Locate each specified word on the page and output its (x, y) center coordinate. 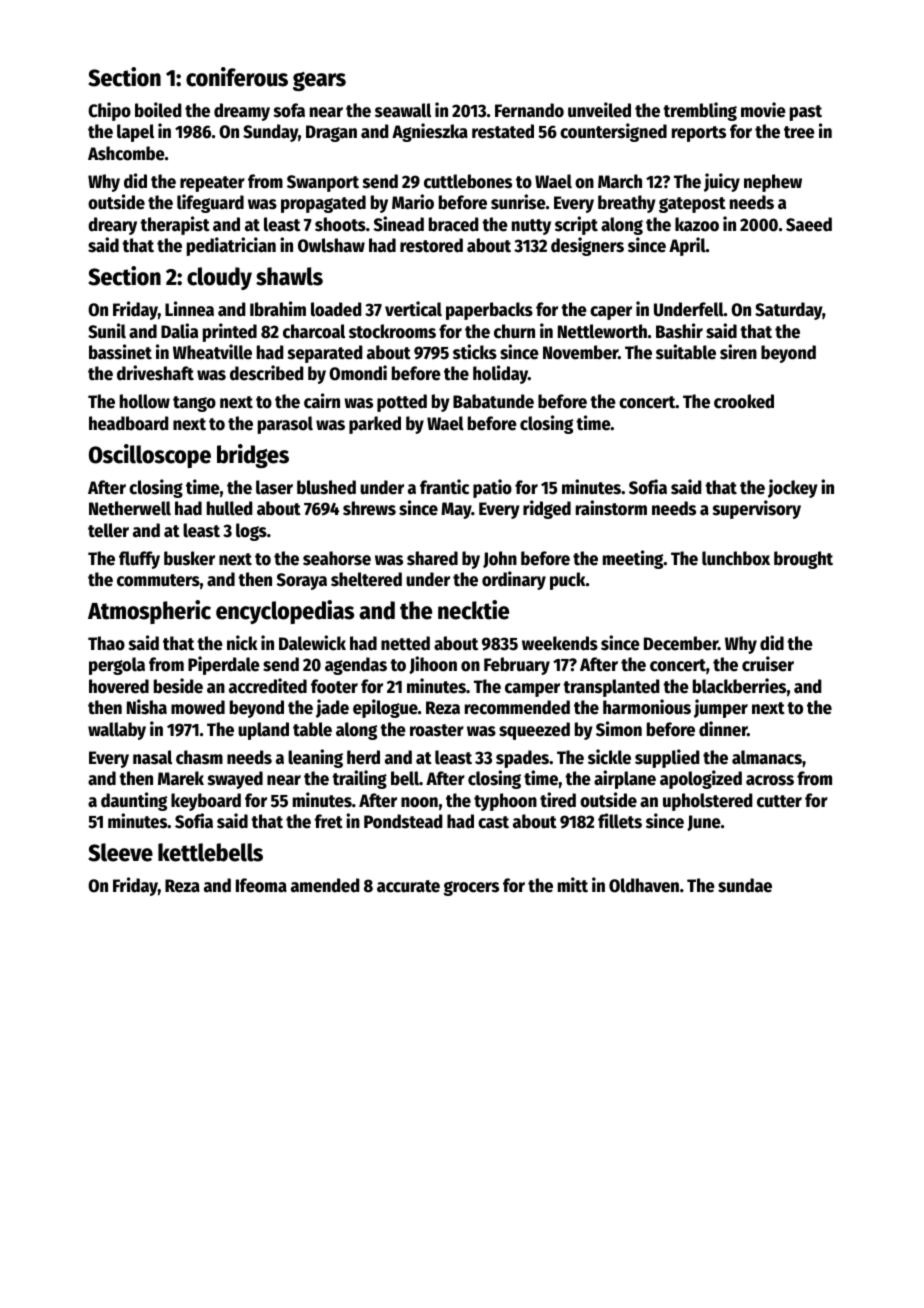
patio (492, 488)
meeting (633, 559)
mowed (198, 707)
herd (363, 757)
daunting (134, 801)
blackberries (739, 686)
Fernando (529, 110)
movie (763, 110)
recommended (517, 707)
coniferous (237, 77)
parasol (285, 425)
